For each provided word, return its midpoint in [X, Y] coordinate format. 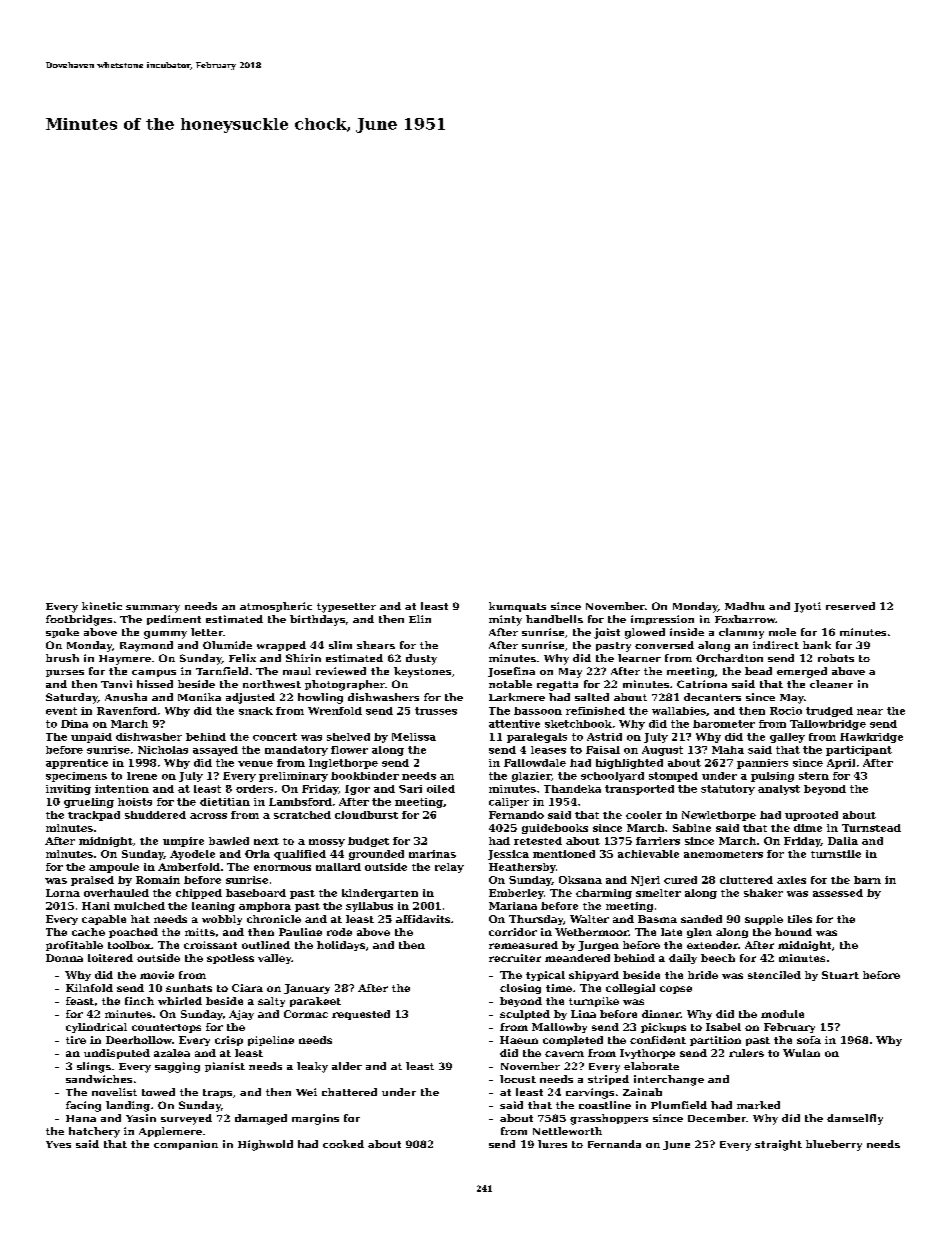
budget [368, 842]
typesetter [346, 608]
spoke [62, 633]
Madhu [745, 606]
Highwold [265, 1145]
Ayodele [192, 855]
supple [764, 920]
